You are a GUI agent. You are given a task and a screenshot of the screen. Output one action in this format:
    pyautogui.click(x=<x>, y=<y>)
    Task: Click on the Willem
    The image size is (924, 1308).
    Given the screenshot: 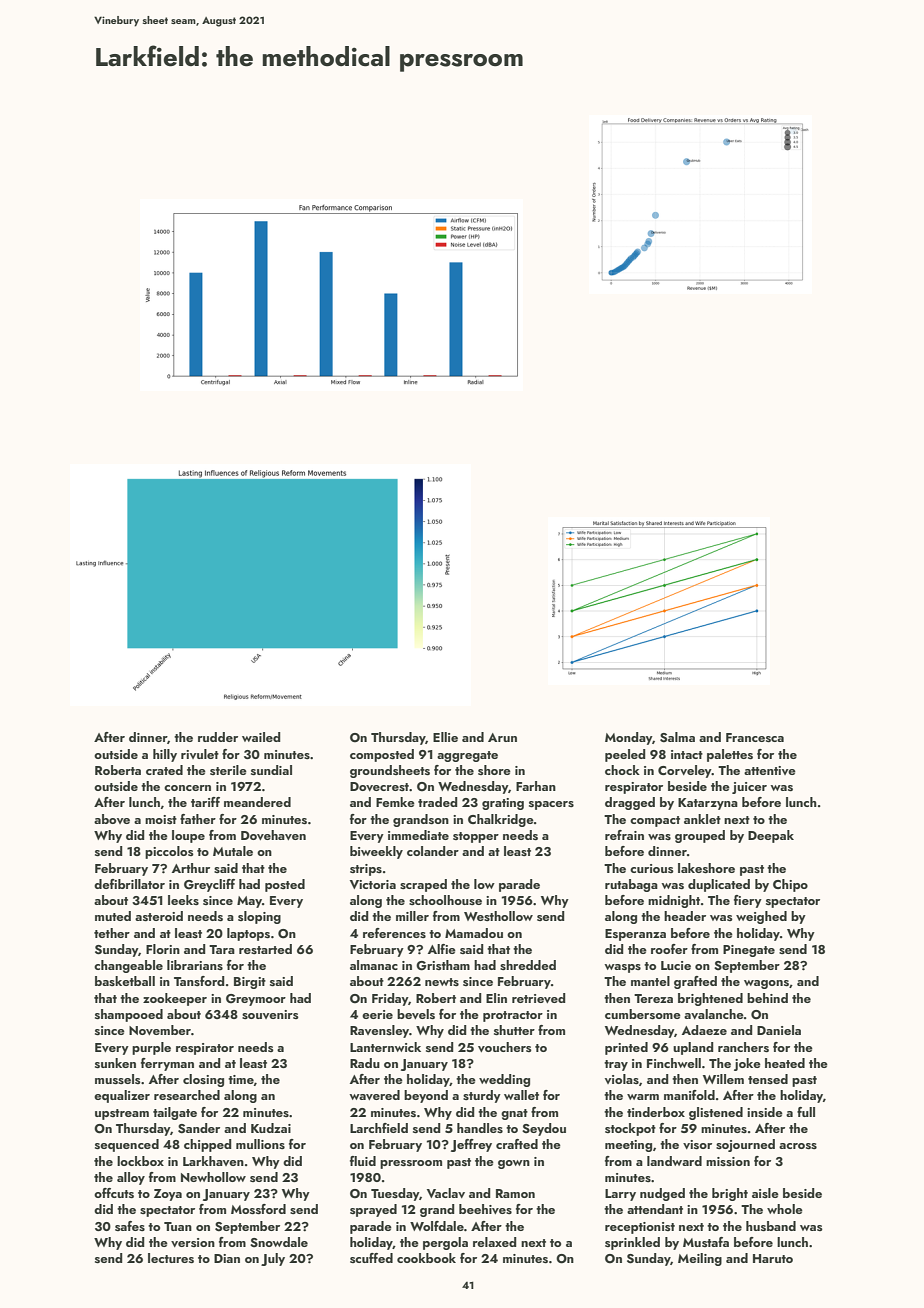 What is the action you would take?
    pyautogui.click(x=723, y=1079)
